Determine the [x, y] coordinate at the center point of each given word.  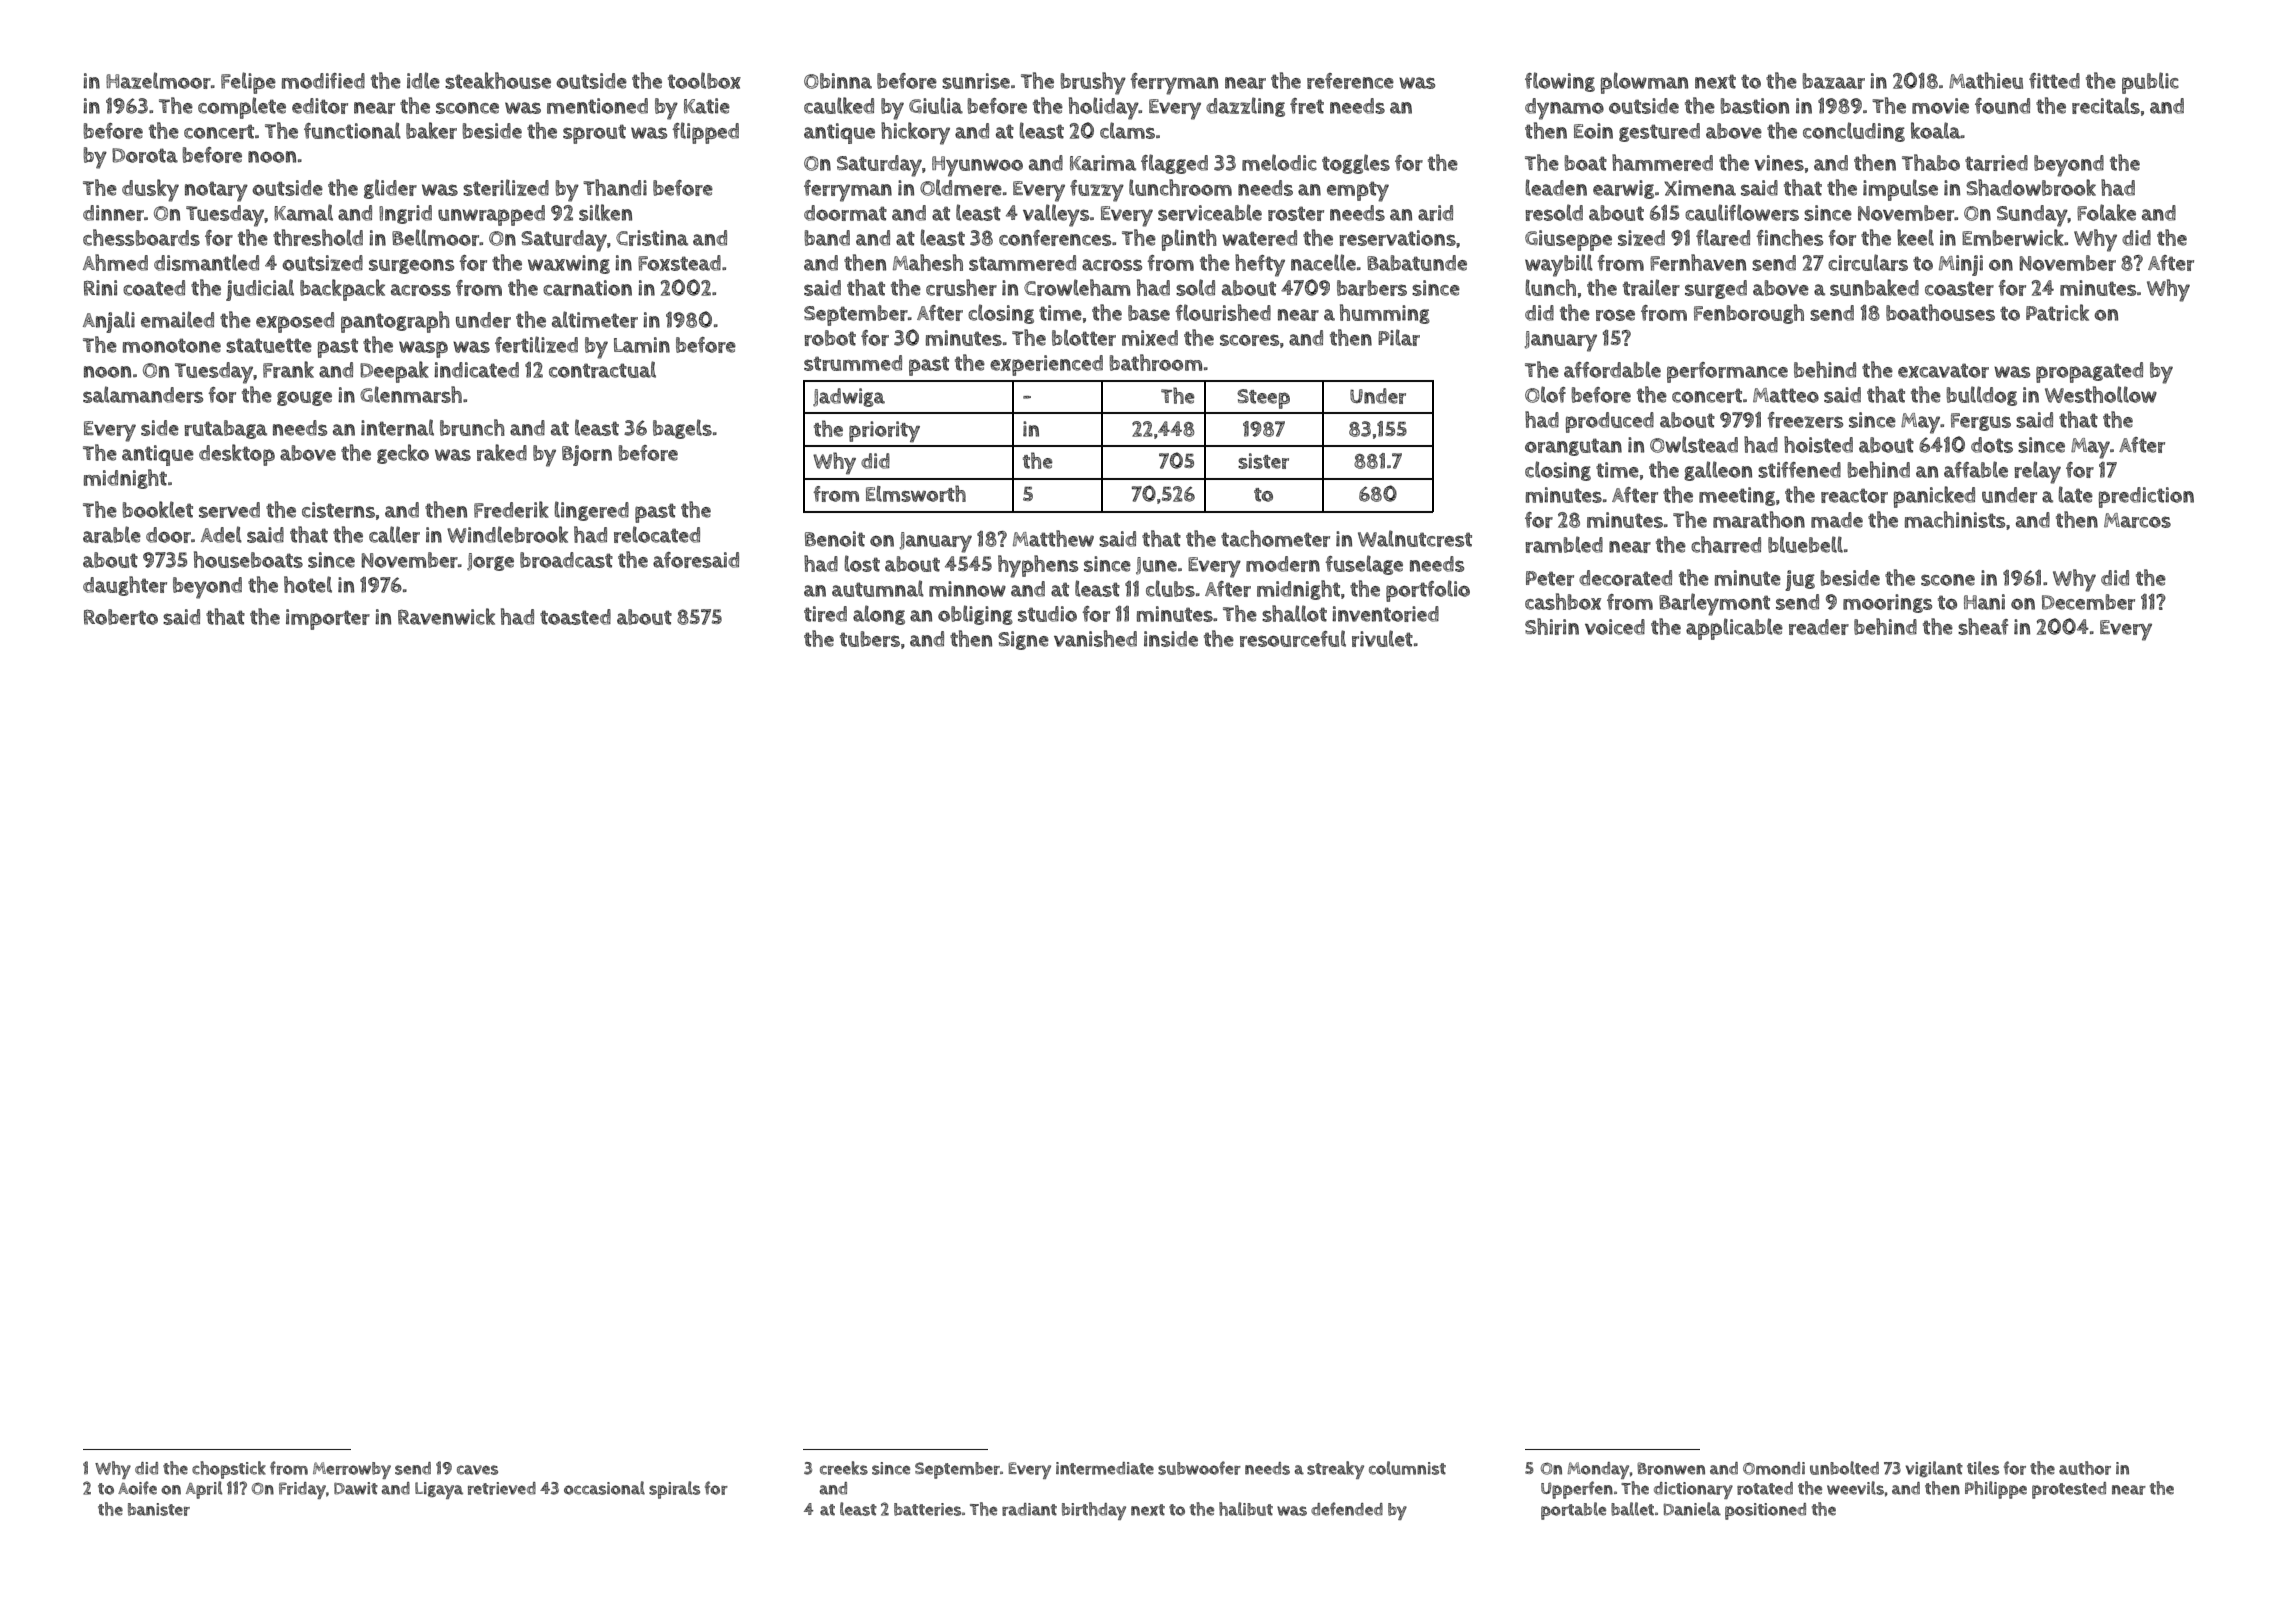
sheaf [1983, 626]
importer [328, 619]
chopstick [229, 1470]
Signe [1023, 640]
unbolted [1844, 1468]
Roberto [121, 617]
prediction [2146, 497]
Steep [1263, 399]
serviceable [1210, 212]
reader [1819, 627]
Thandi [615, 187]
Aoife [137, 1488]
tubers [870, 639]
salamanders [143, 394]
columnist [1407, 1468]
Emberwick [2013, 237]
